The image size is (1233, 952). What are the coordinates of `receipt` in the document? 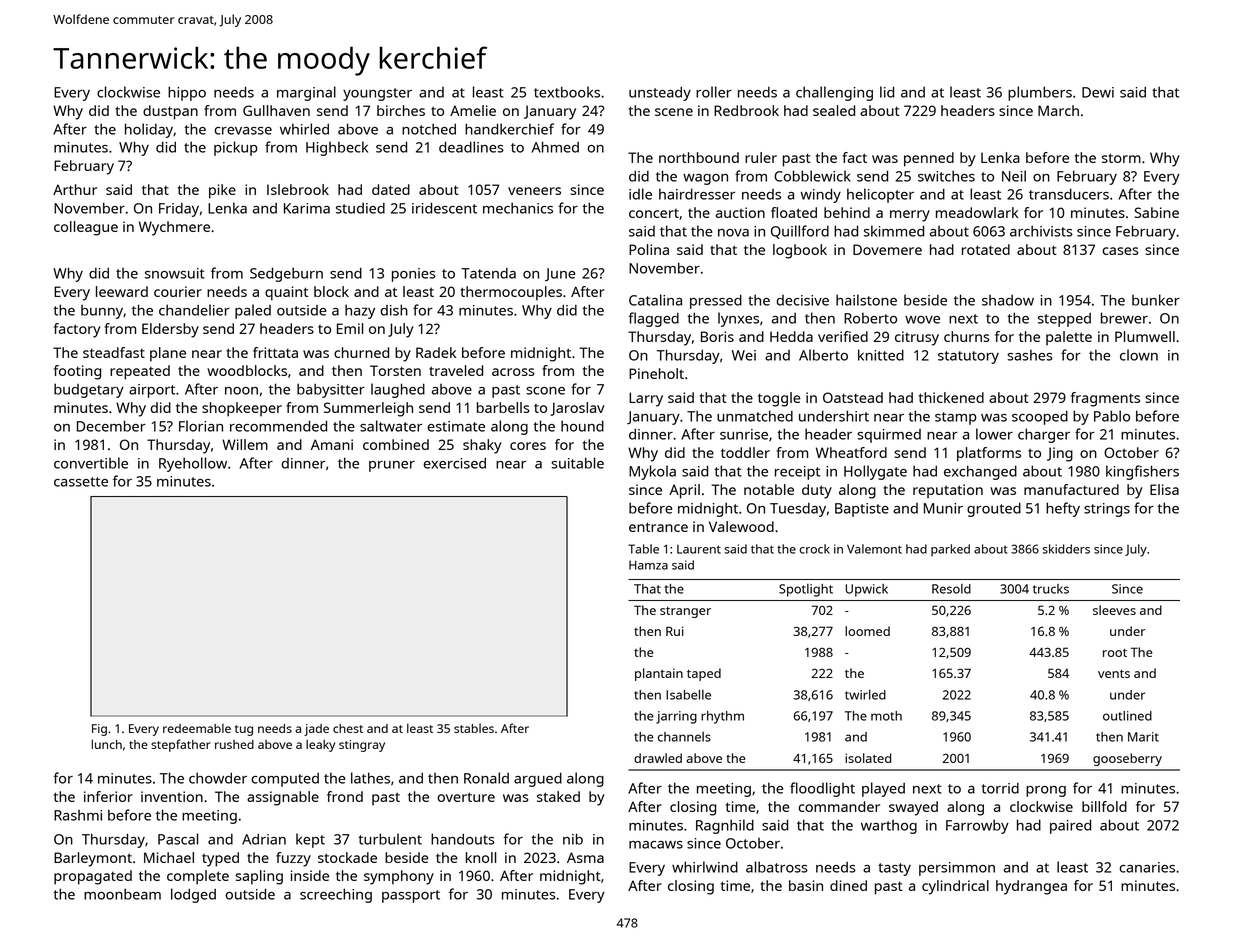 It's located at (797, 473).
